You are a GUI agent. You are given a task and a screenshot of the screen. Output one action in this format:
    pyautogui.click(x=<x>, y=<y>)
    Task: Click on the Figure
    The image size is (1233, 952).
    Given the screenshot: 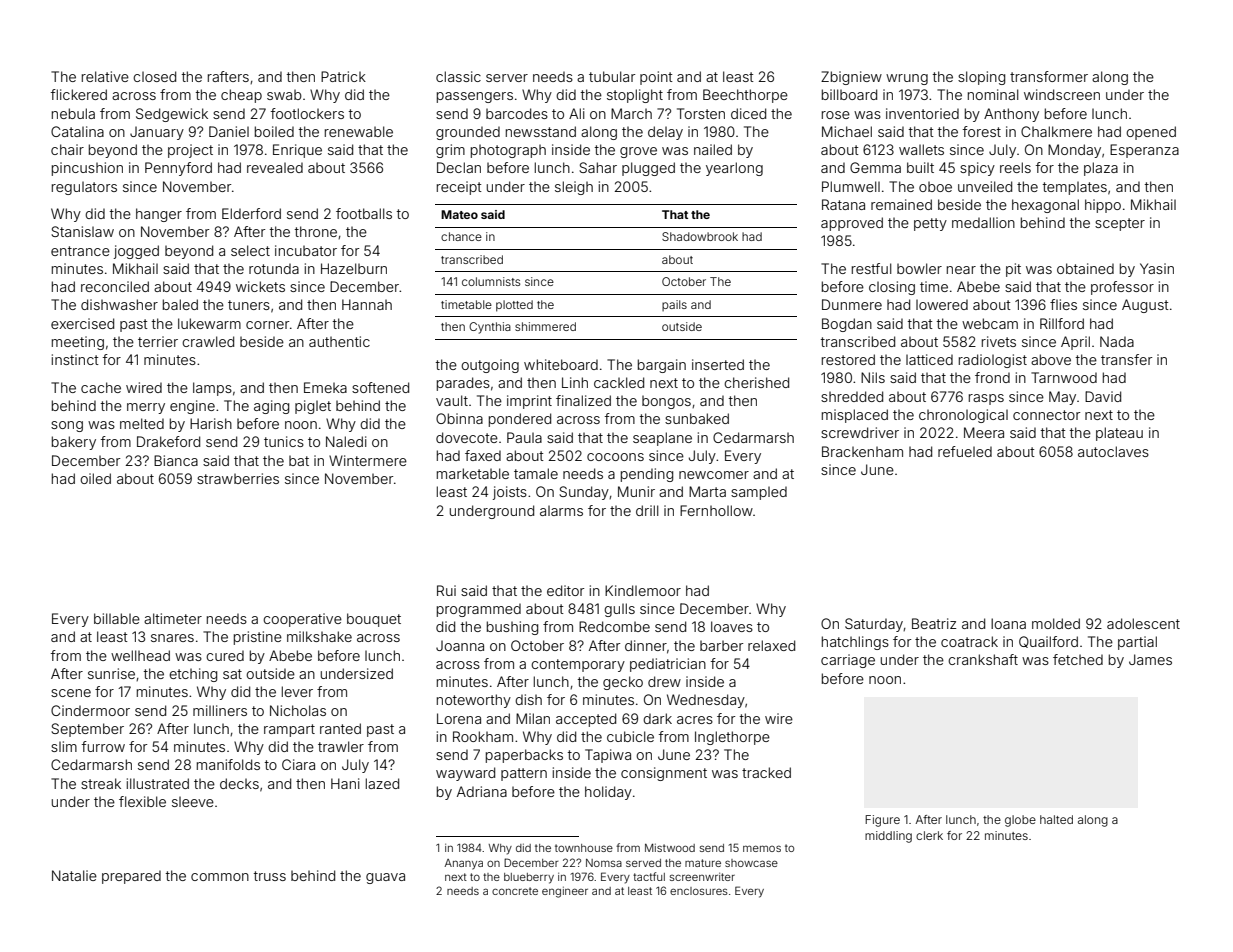 What is the action you would take?
    pyautogui.click(x=882, y=821)
